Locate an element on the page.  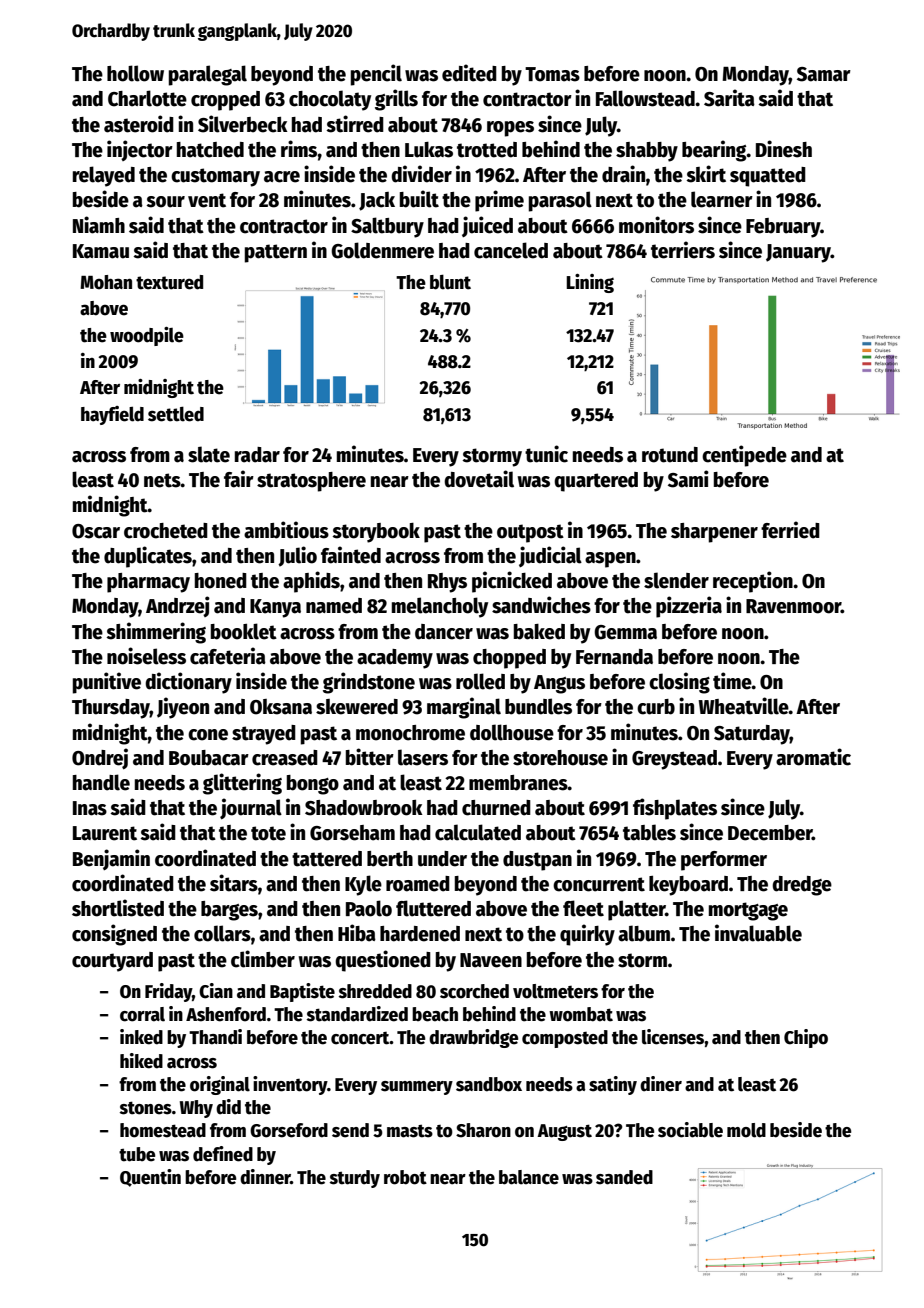
paralegal is located at coordinates (208, 75).
